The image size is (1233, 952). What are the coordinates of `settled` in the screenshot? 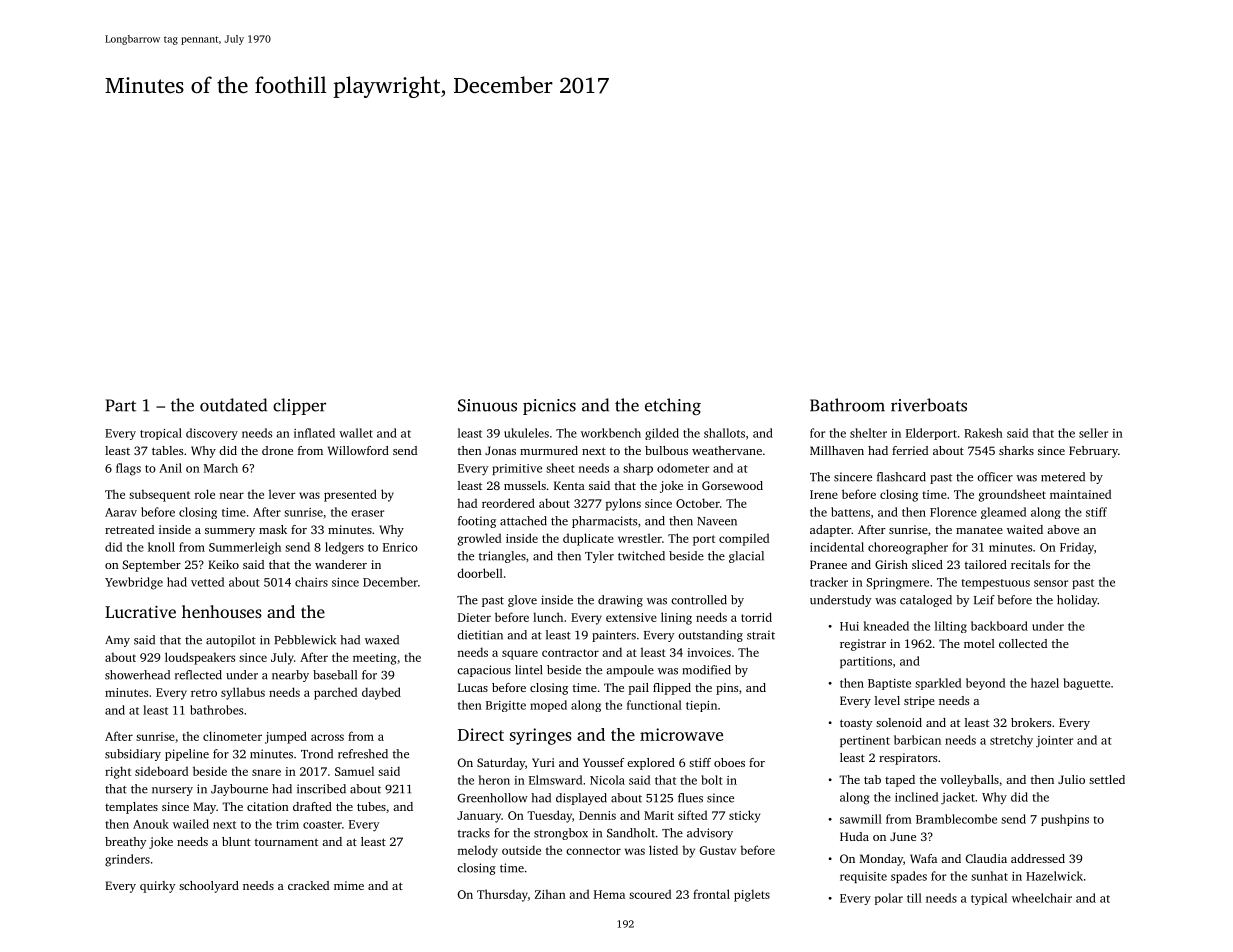 It's located at (1107, 779).
